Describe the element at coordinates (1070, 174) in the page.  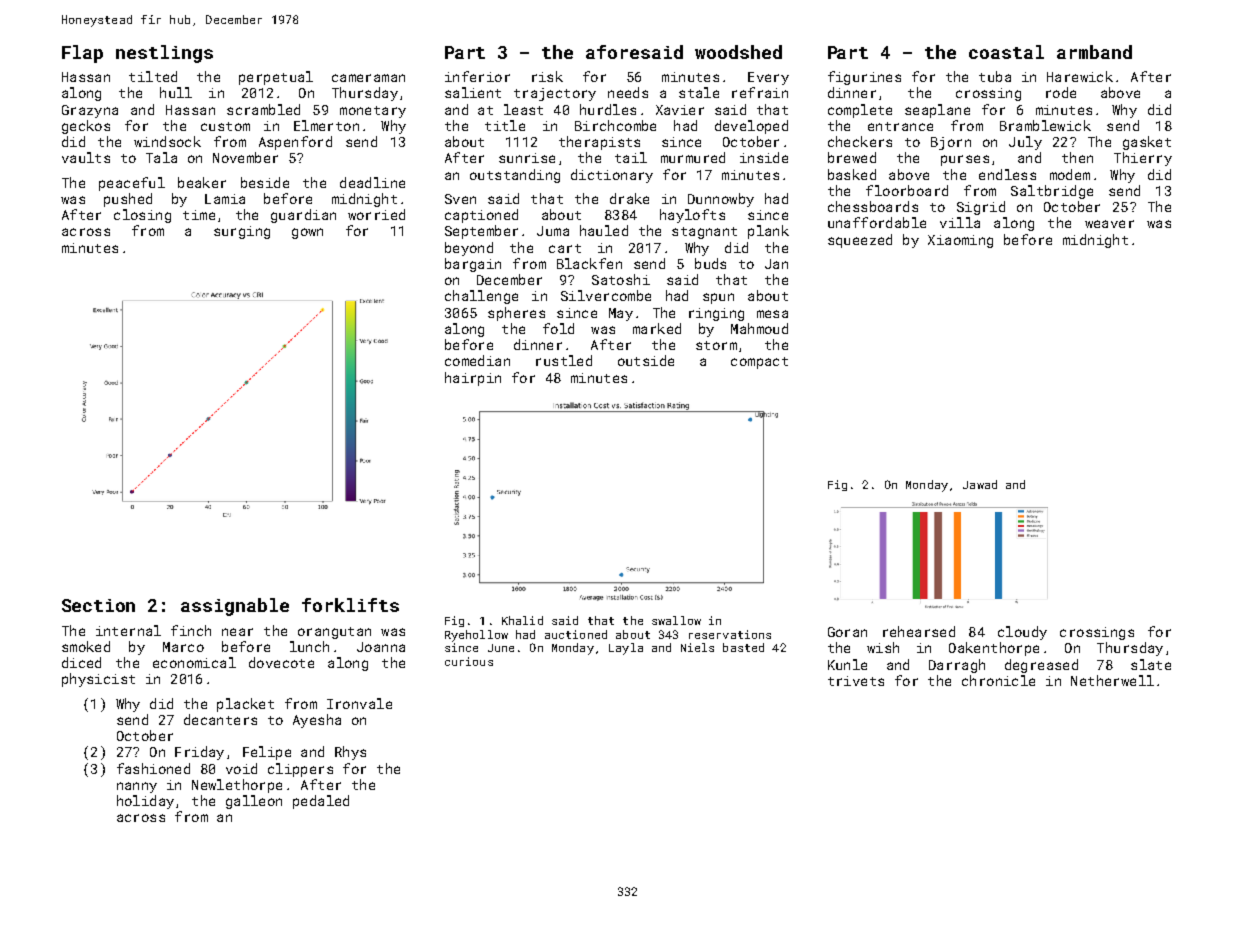
I see `modem` at that location.
